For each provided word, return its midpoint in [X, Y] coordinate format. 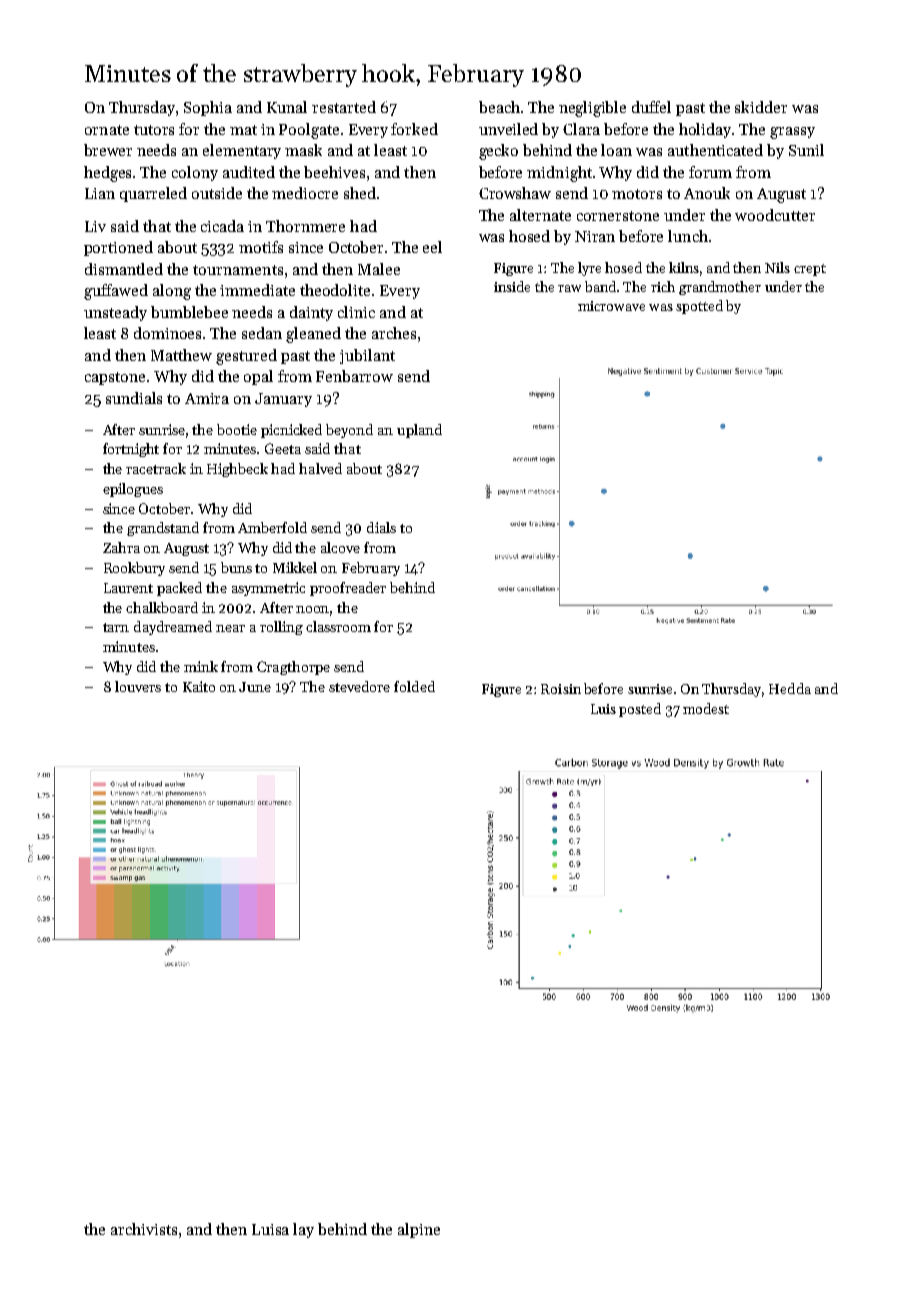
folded [414, 686]
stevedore [359, 686]
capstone [115, 378]
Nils [777, 267]
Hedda [790, 688]
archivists [144, 1229]
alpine [419, 1230]
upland [419, 431]
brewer [108, 150]
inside [512, 286]
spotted [699, 307]
